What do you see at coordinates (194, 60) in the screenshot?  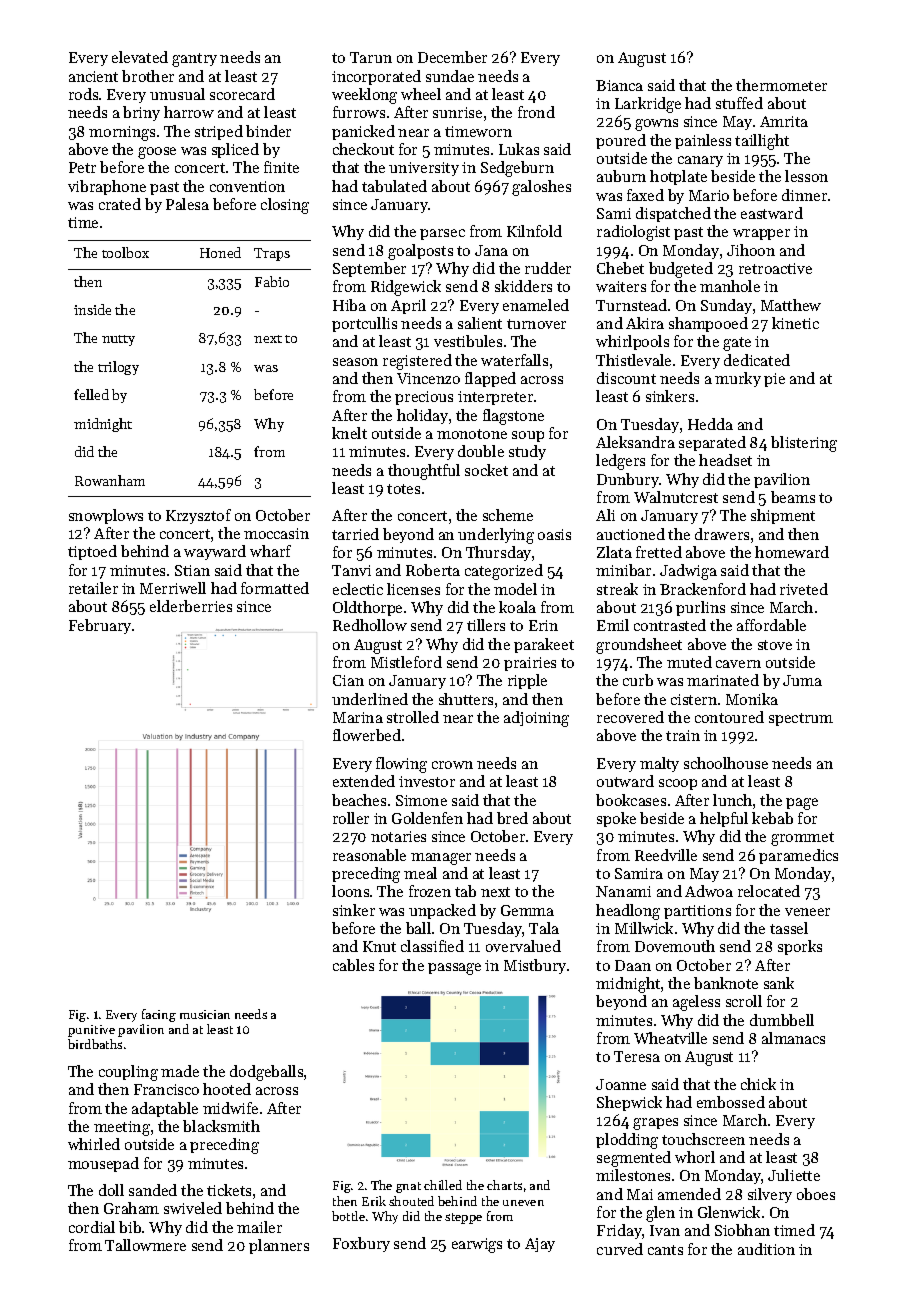 I see `gantry` at bounding box center [194, 60].
